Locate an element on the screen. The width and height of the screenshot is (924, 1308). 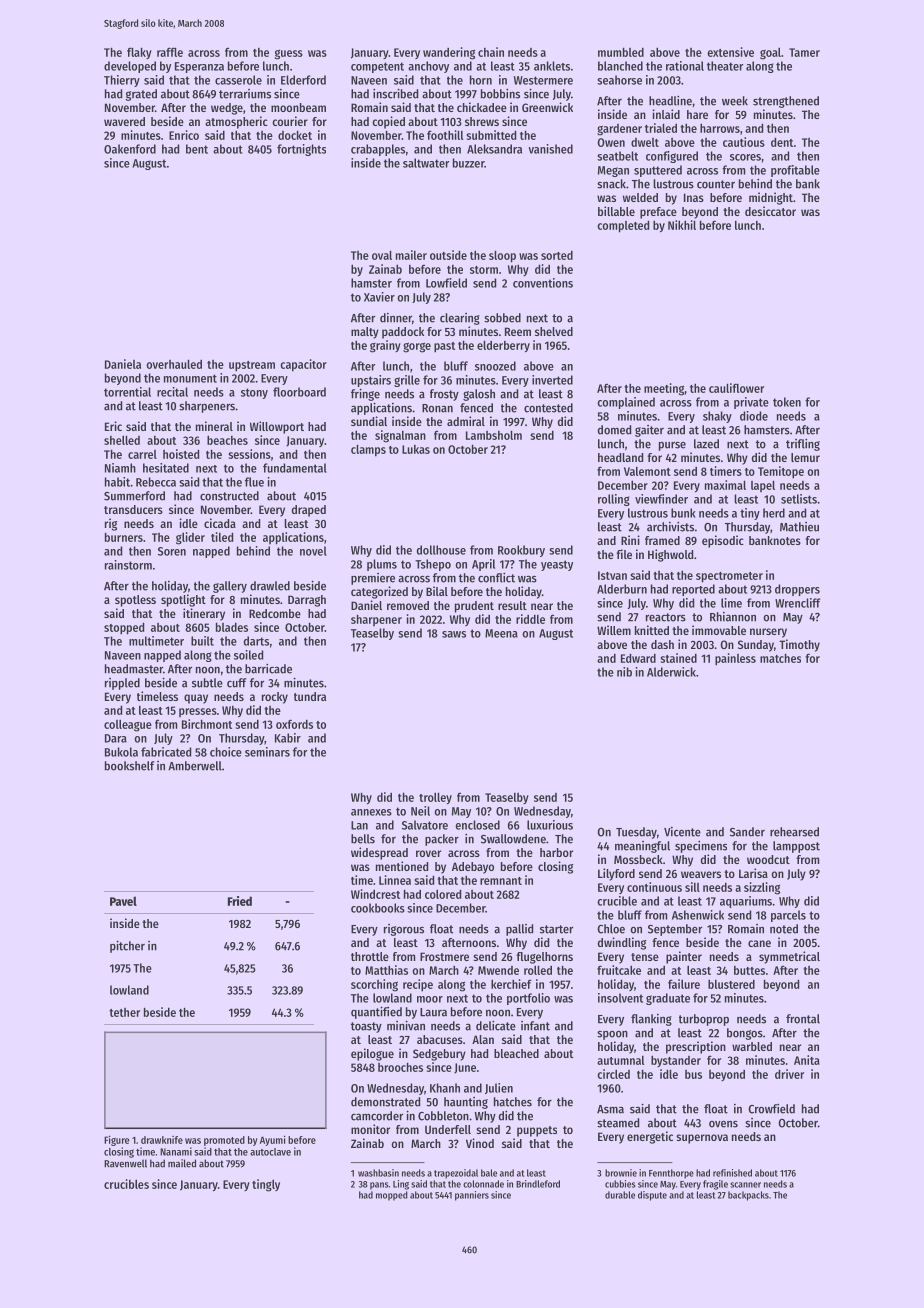
Crowfield is located at coordinates (772, 1108).
